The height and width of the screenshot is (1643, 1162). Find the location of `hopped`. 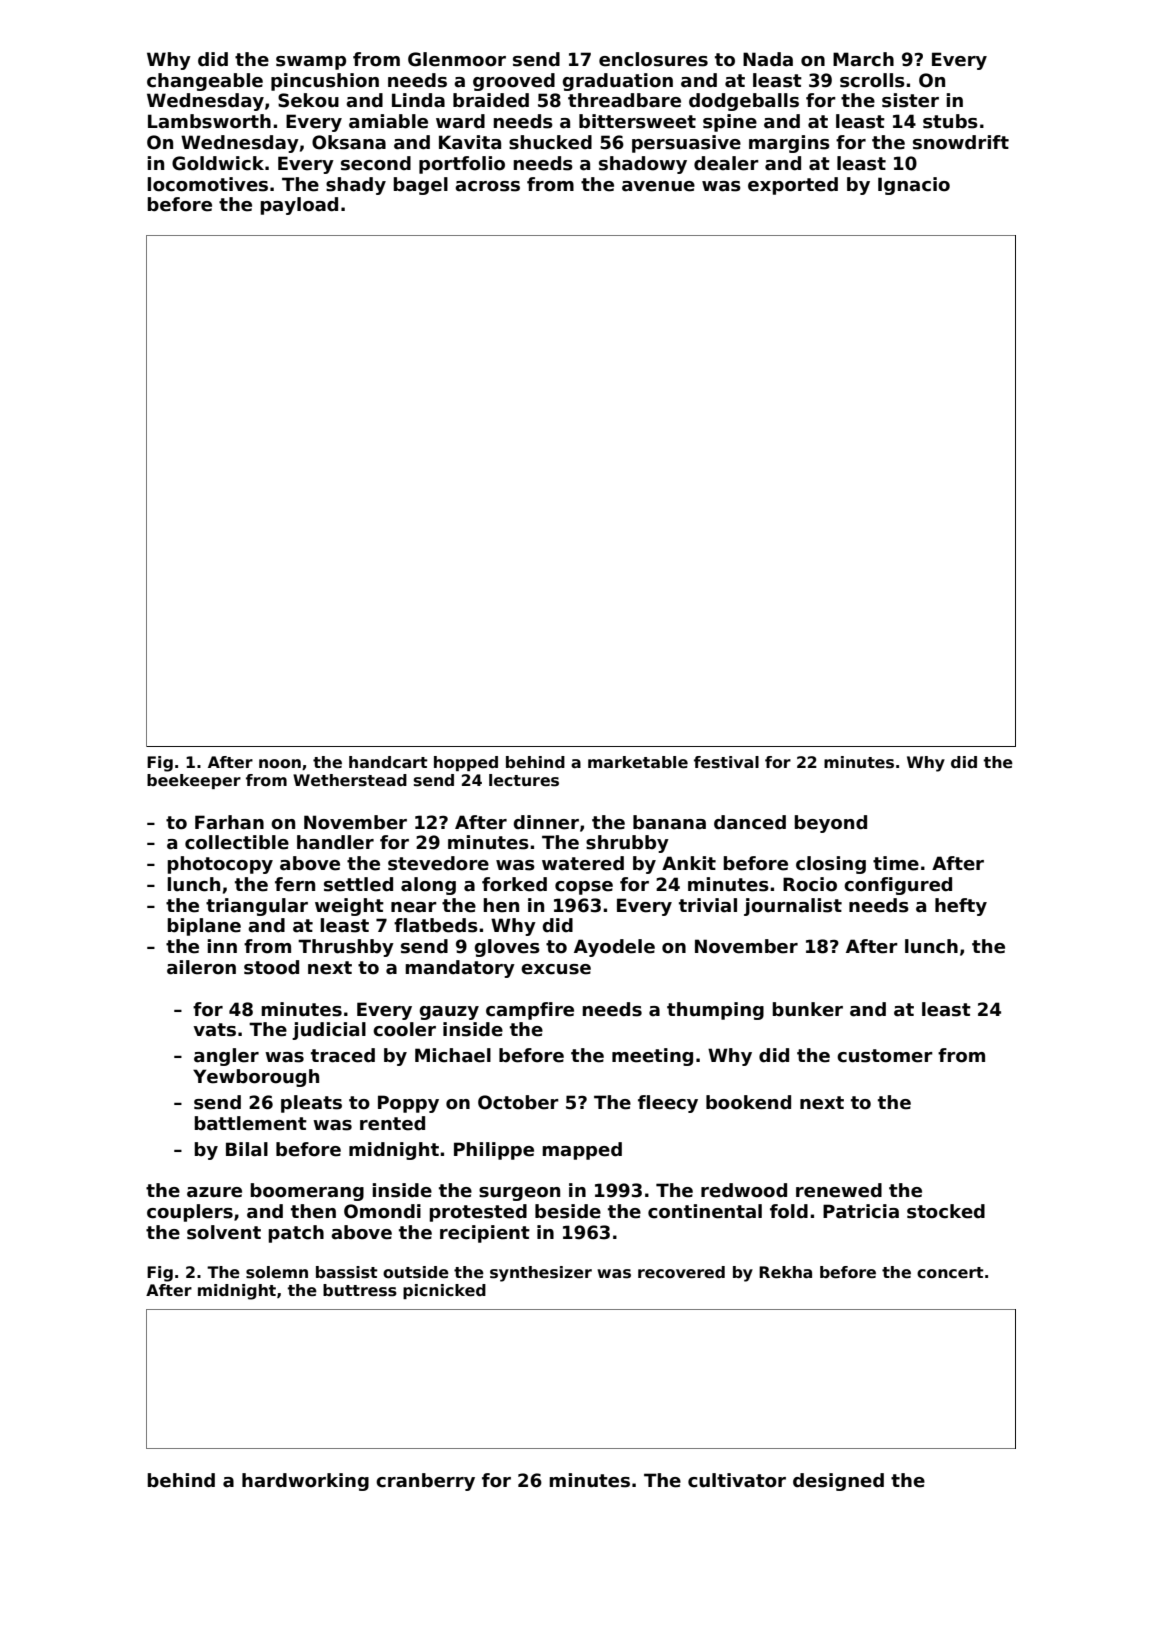

hopped is located at coordinates (466, 763).
